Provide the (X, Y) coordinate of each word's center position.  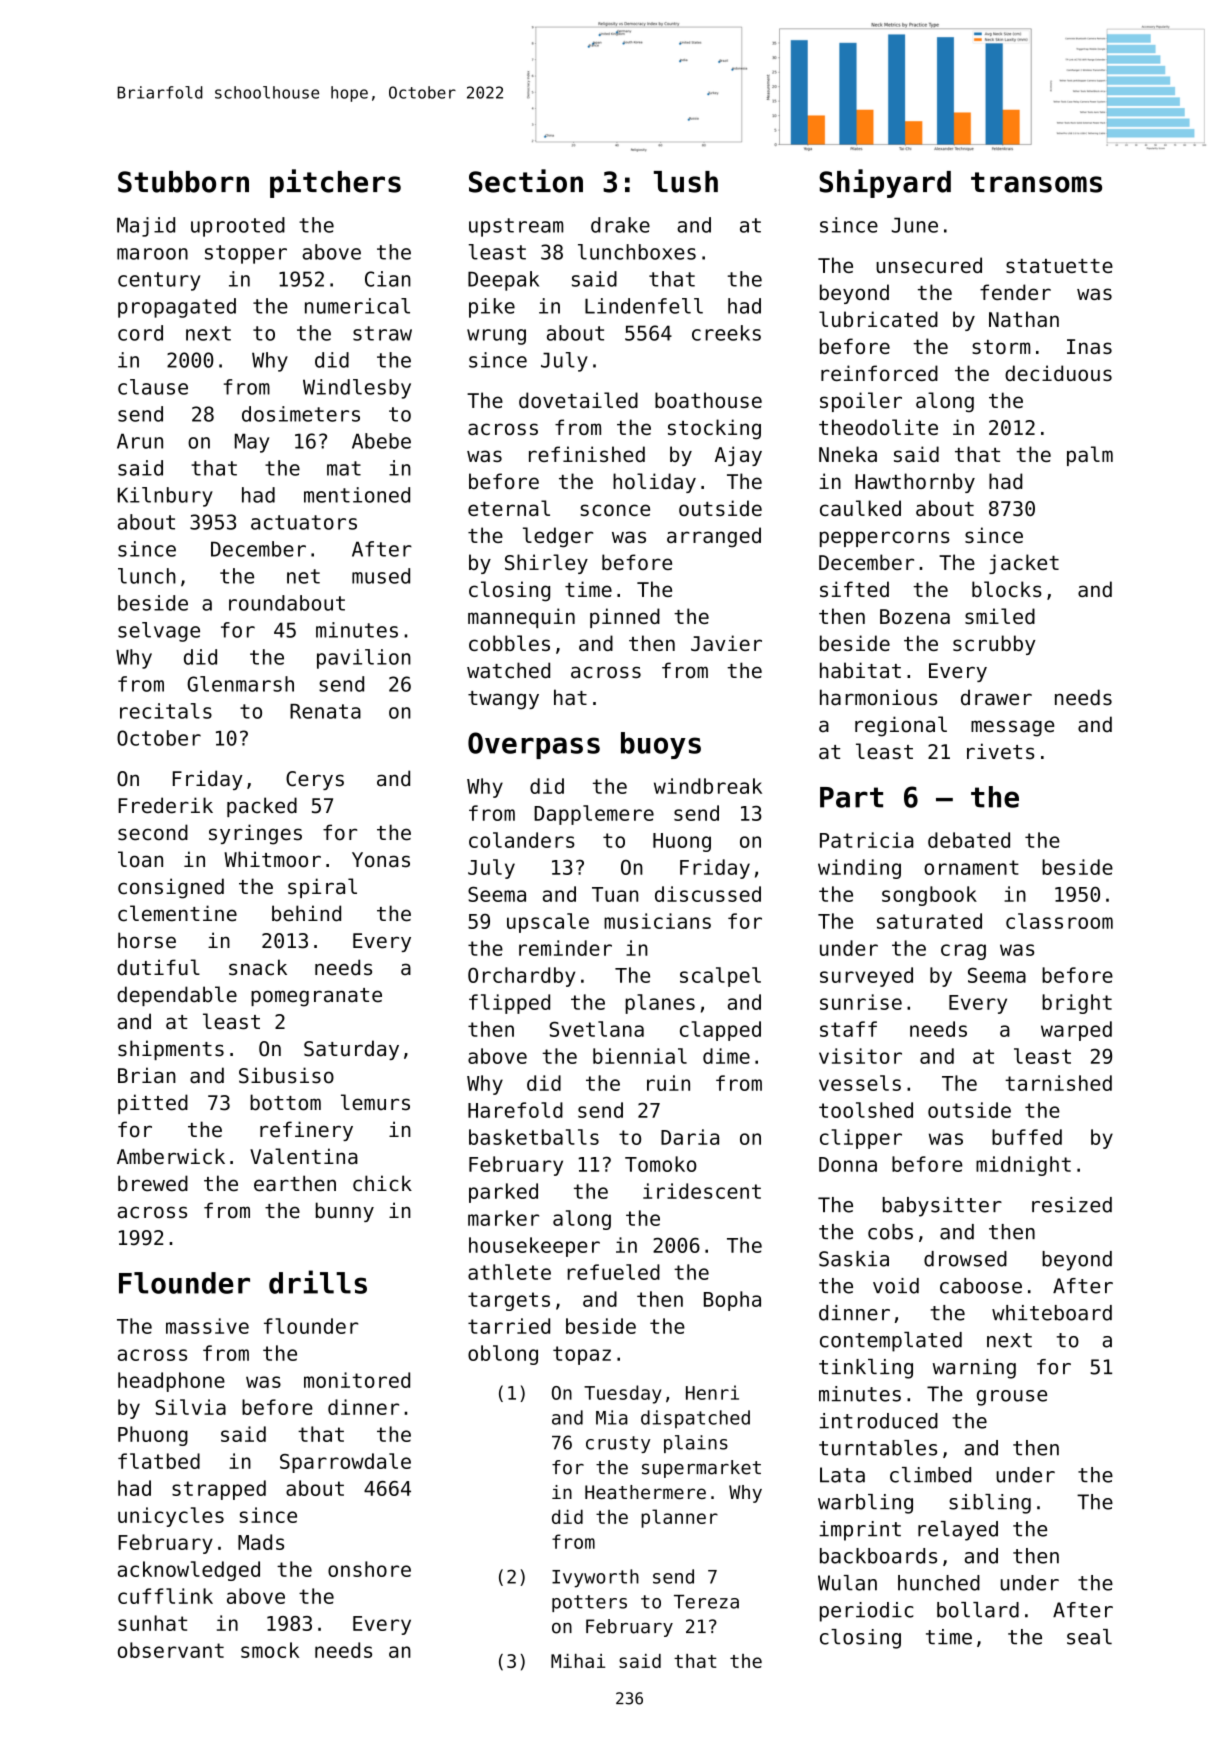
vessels (860, 1083)
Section (526, 181)
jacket (1024, 564)
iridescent (702, 1191)
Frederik (165, 805)
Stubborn (183, 182)
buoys (661, 745)
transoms (1036, 182)
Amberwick (171, 1156)
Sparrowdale (345, 1463)
